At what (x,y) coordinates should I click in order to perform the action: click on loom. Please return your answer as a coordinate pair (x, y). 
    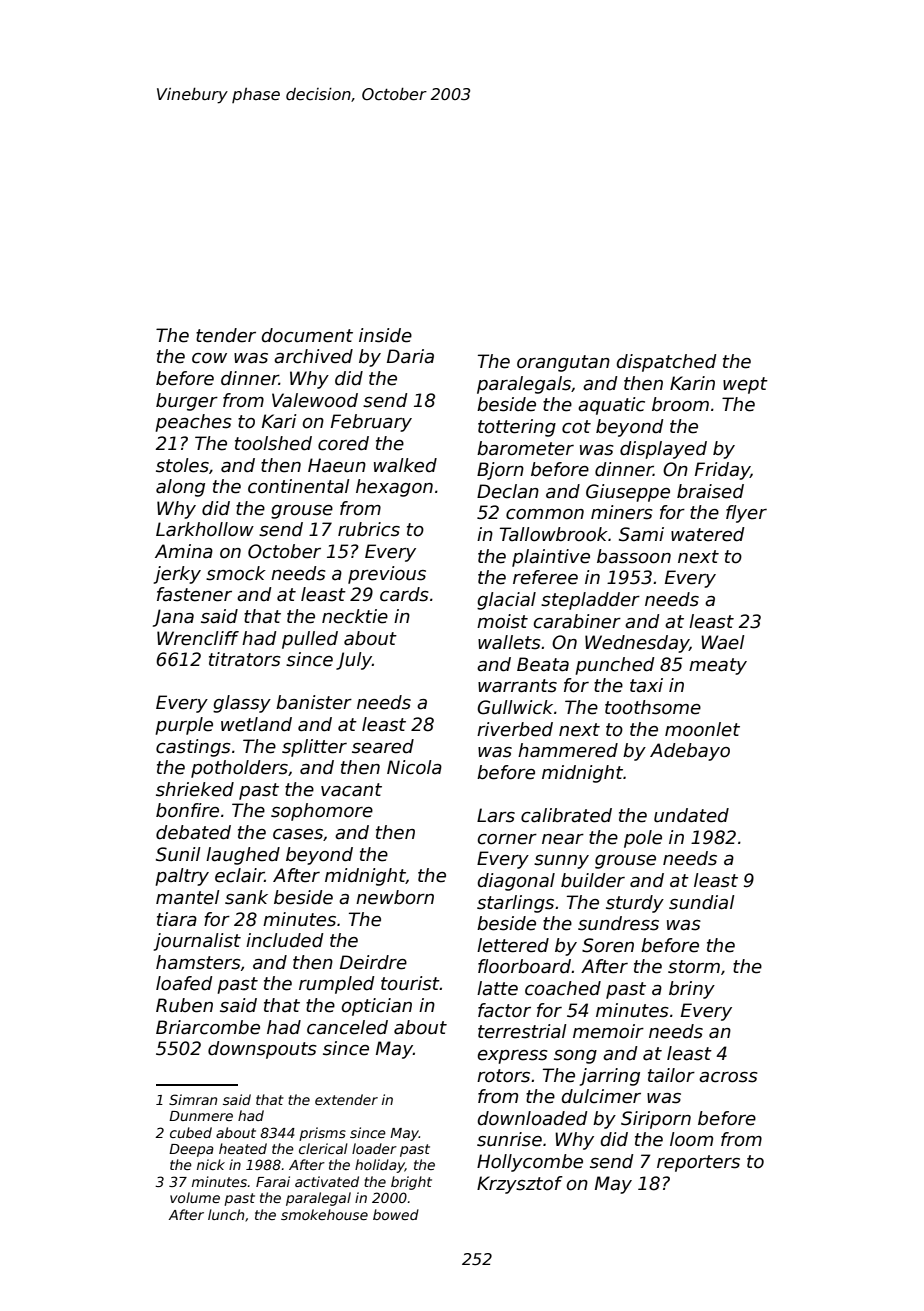
    Looking at the image, I should click on (691, 1139).
